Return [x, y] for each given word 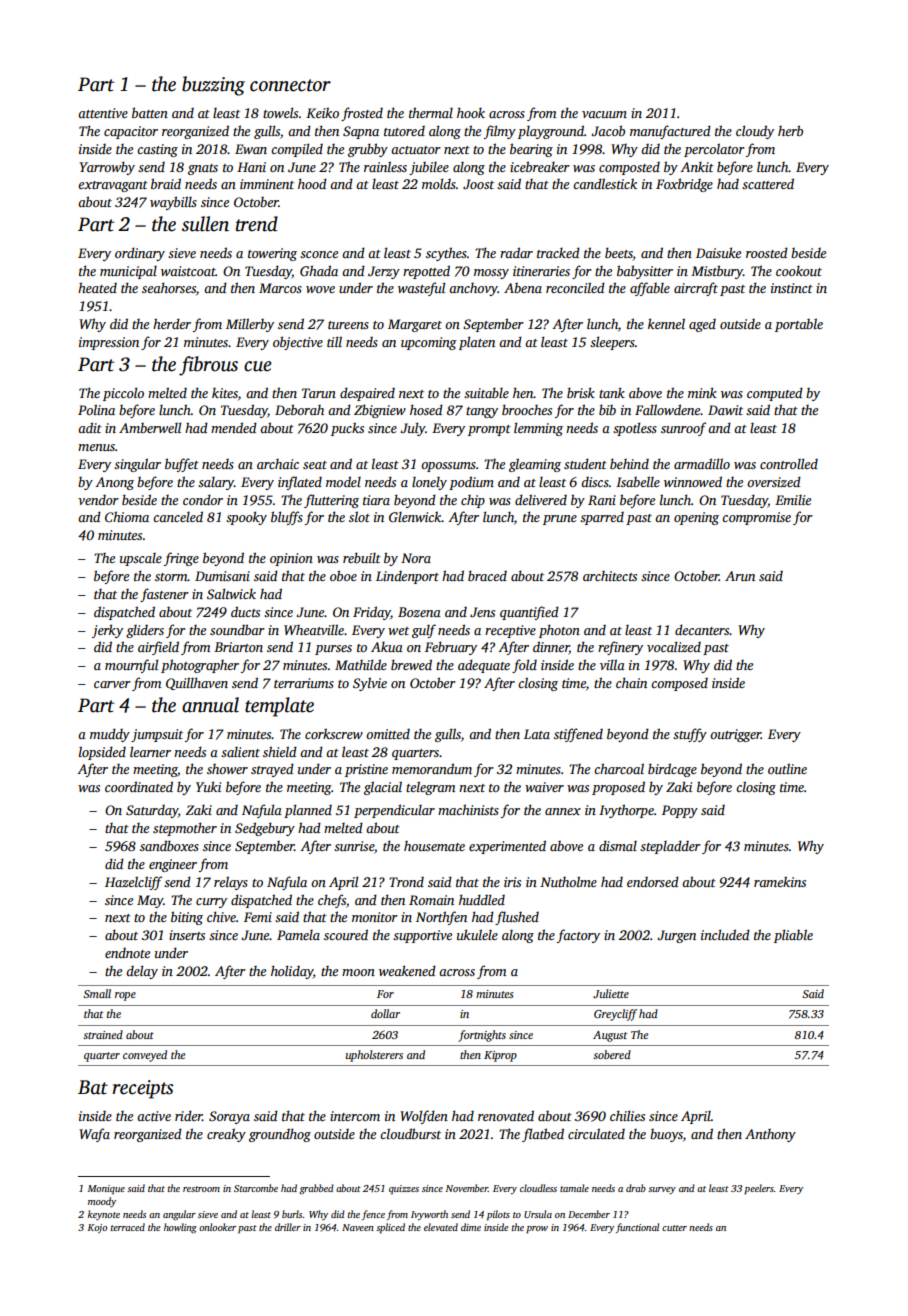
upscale [141, 559]
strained [103, 1034]
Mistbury [717, 272]
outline [787, 768]
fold [524, 666]
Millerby [250, 325]
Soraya [229, 1117]
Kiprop [500, 1056]
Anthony [770, 1135]
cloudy [755, 132]
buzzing [213, 86]
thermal [431, 112]
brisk [581, 392]
